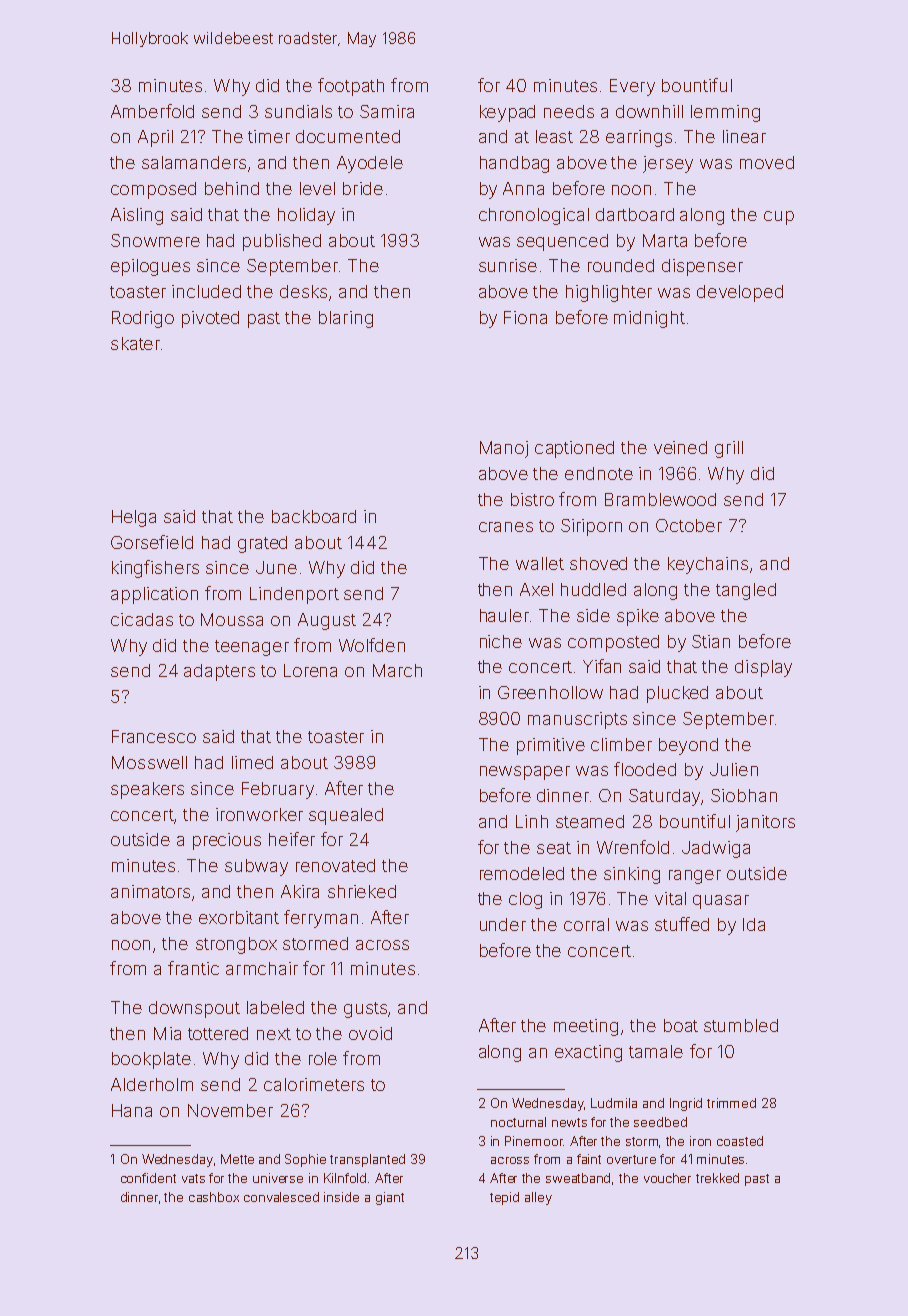 The height and width of the page is (1316, 908). Describe the element at coordinates (721, 902) in the page. I see `quasar` at that location.
